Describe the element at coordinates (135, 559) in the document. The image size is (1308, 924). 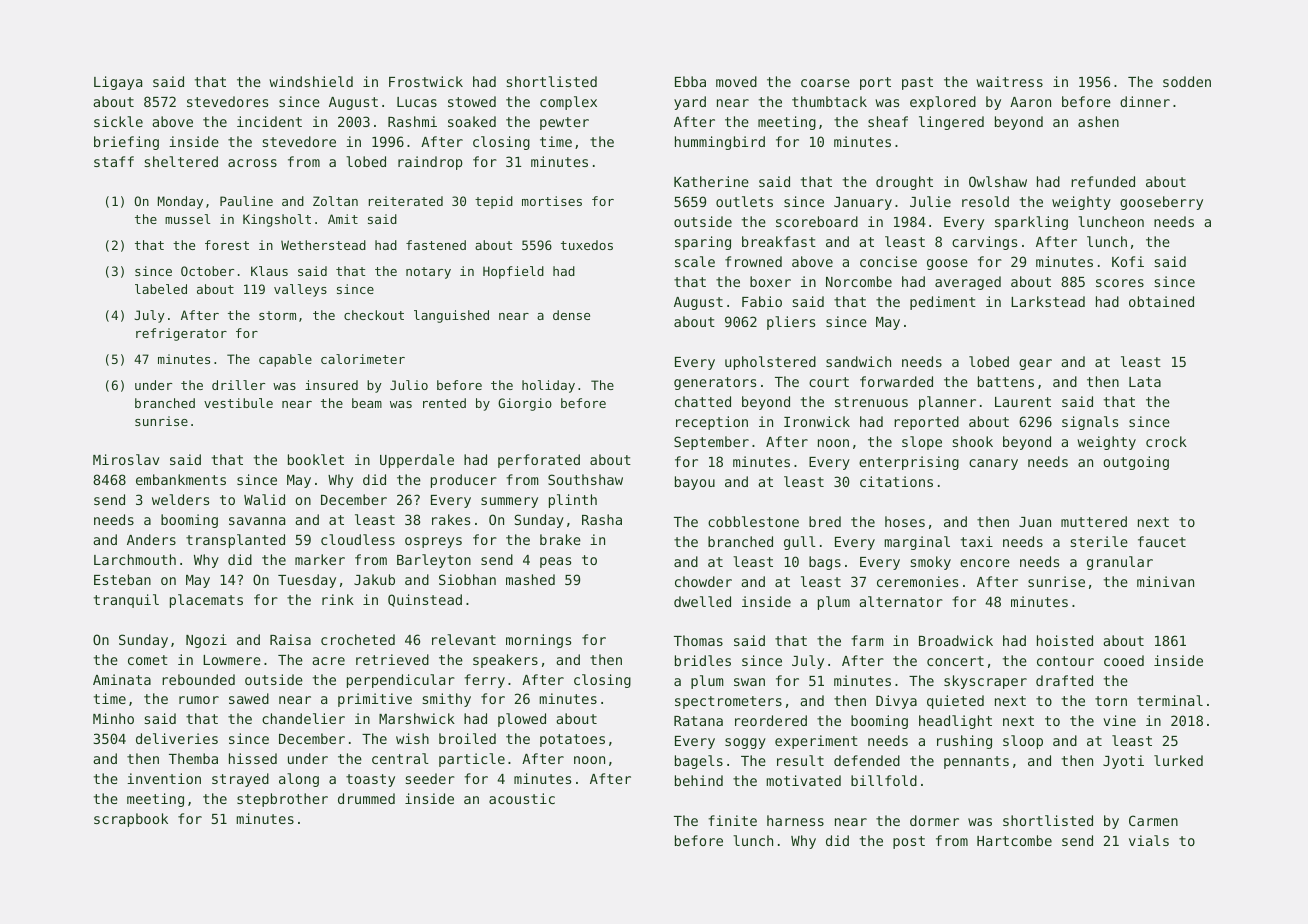
I see `Larchmouth` at that location.
